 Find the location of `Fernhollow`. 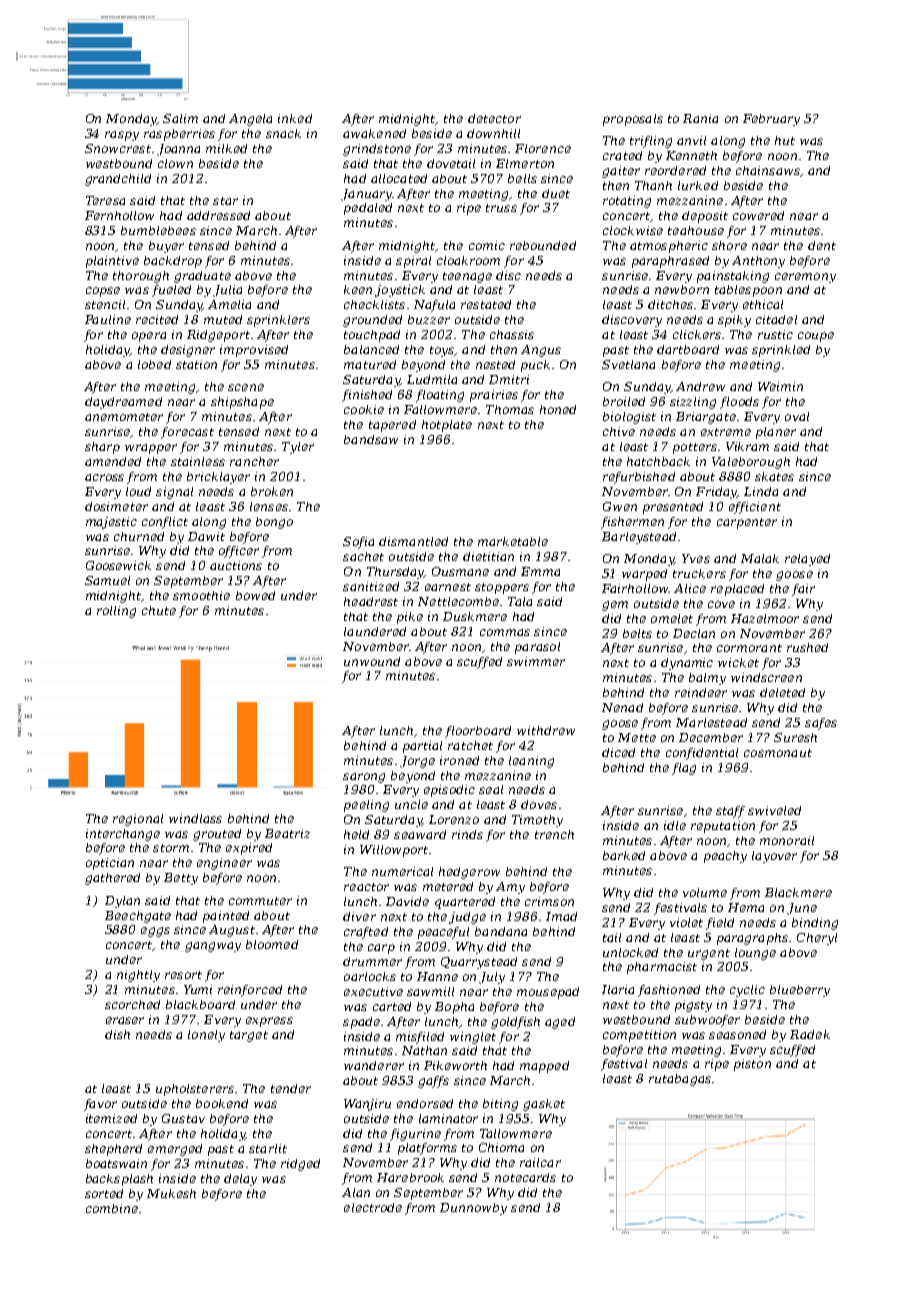

Fernhollow is located at coordinates (119, 215).
